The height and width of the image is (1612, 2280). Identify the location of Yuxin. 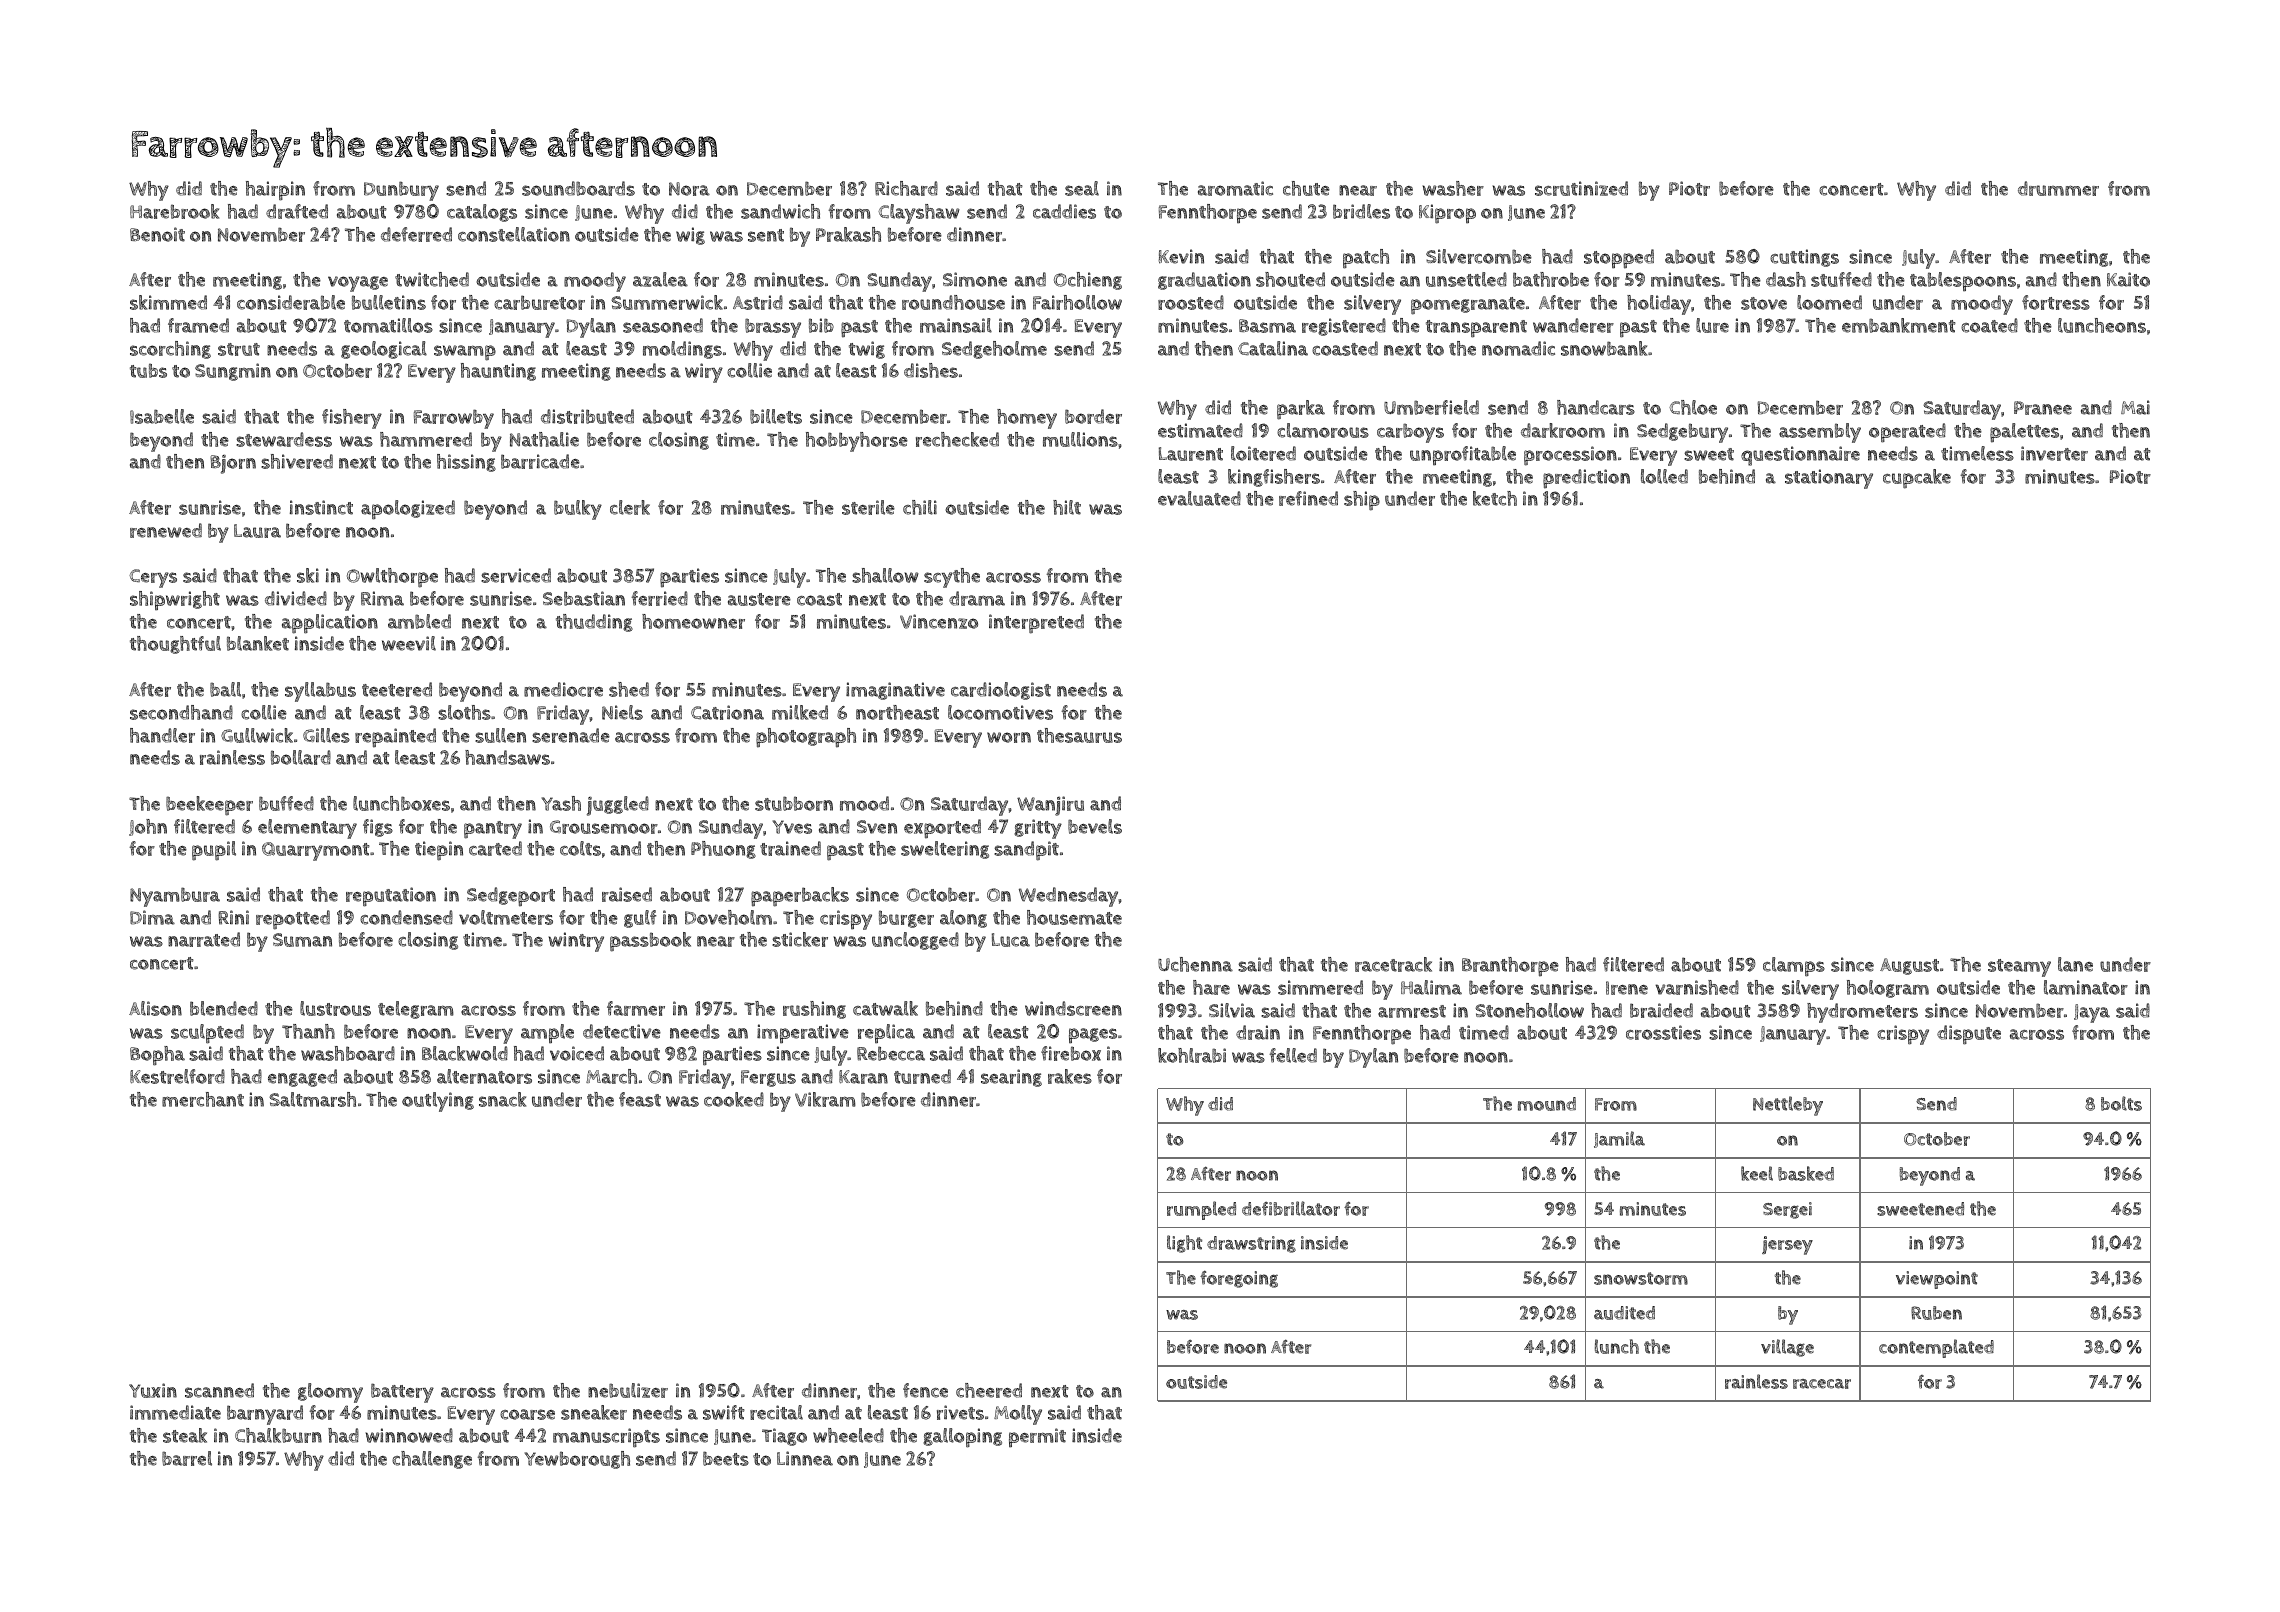
(153, 1390).
